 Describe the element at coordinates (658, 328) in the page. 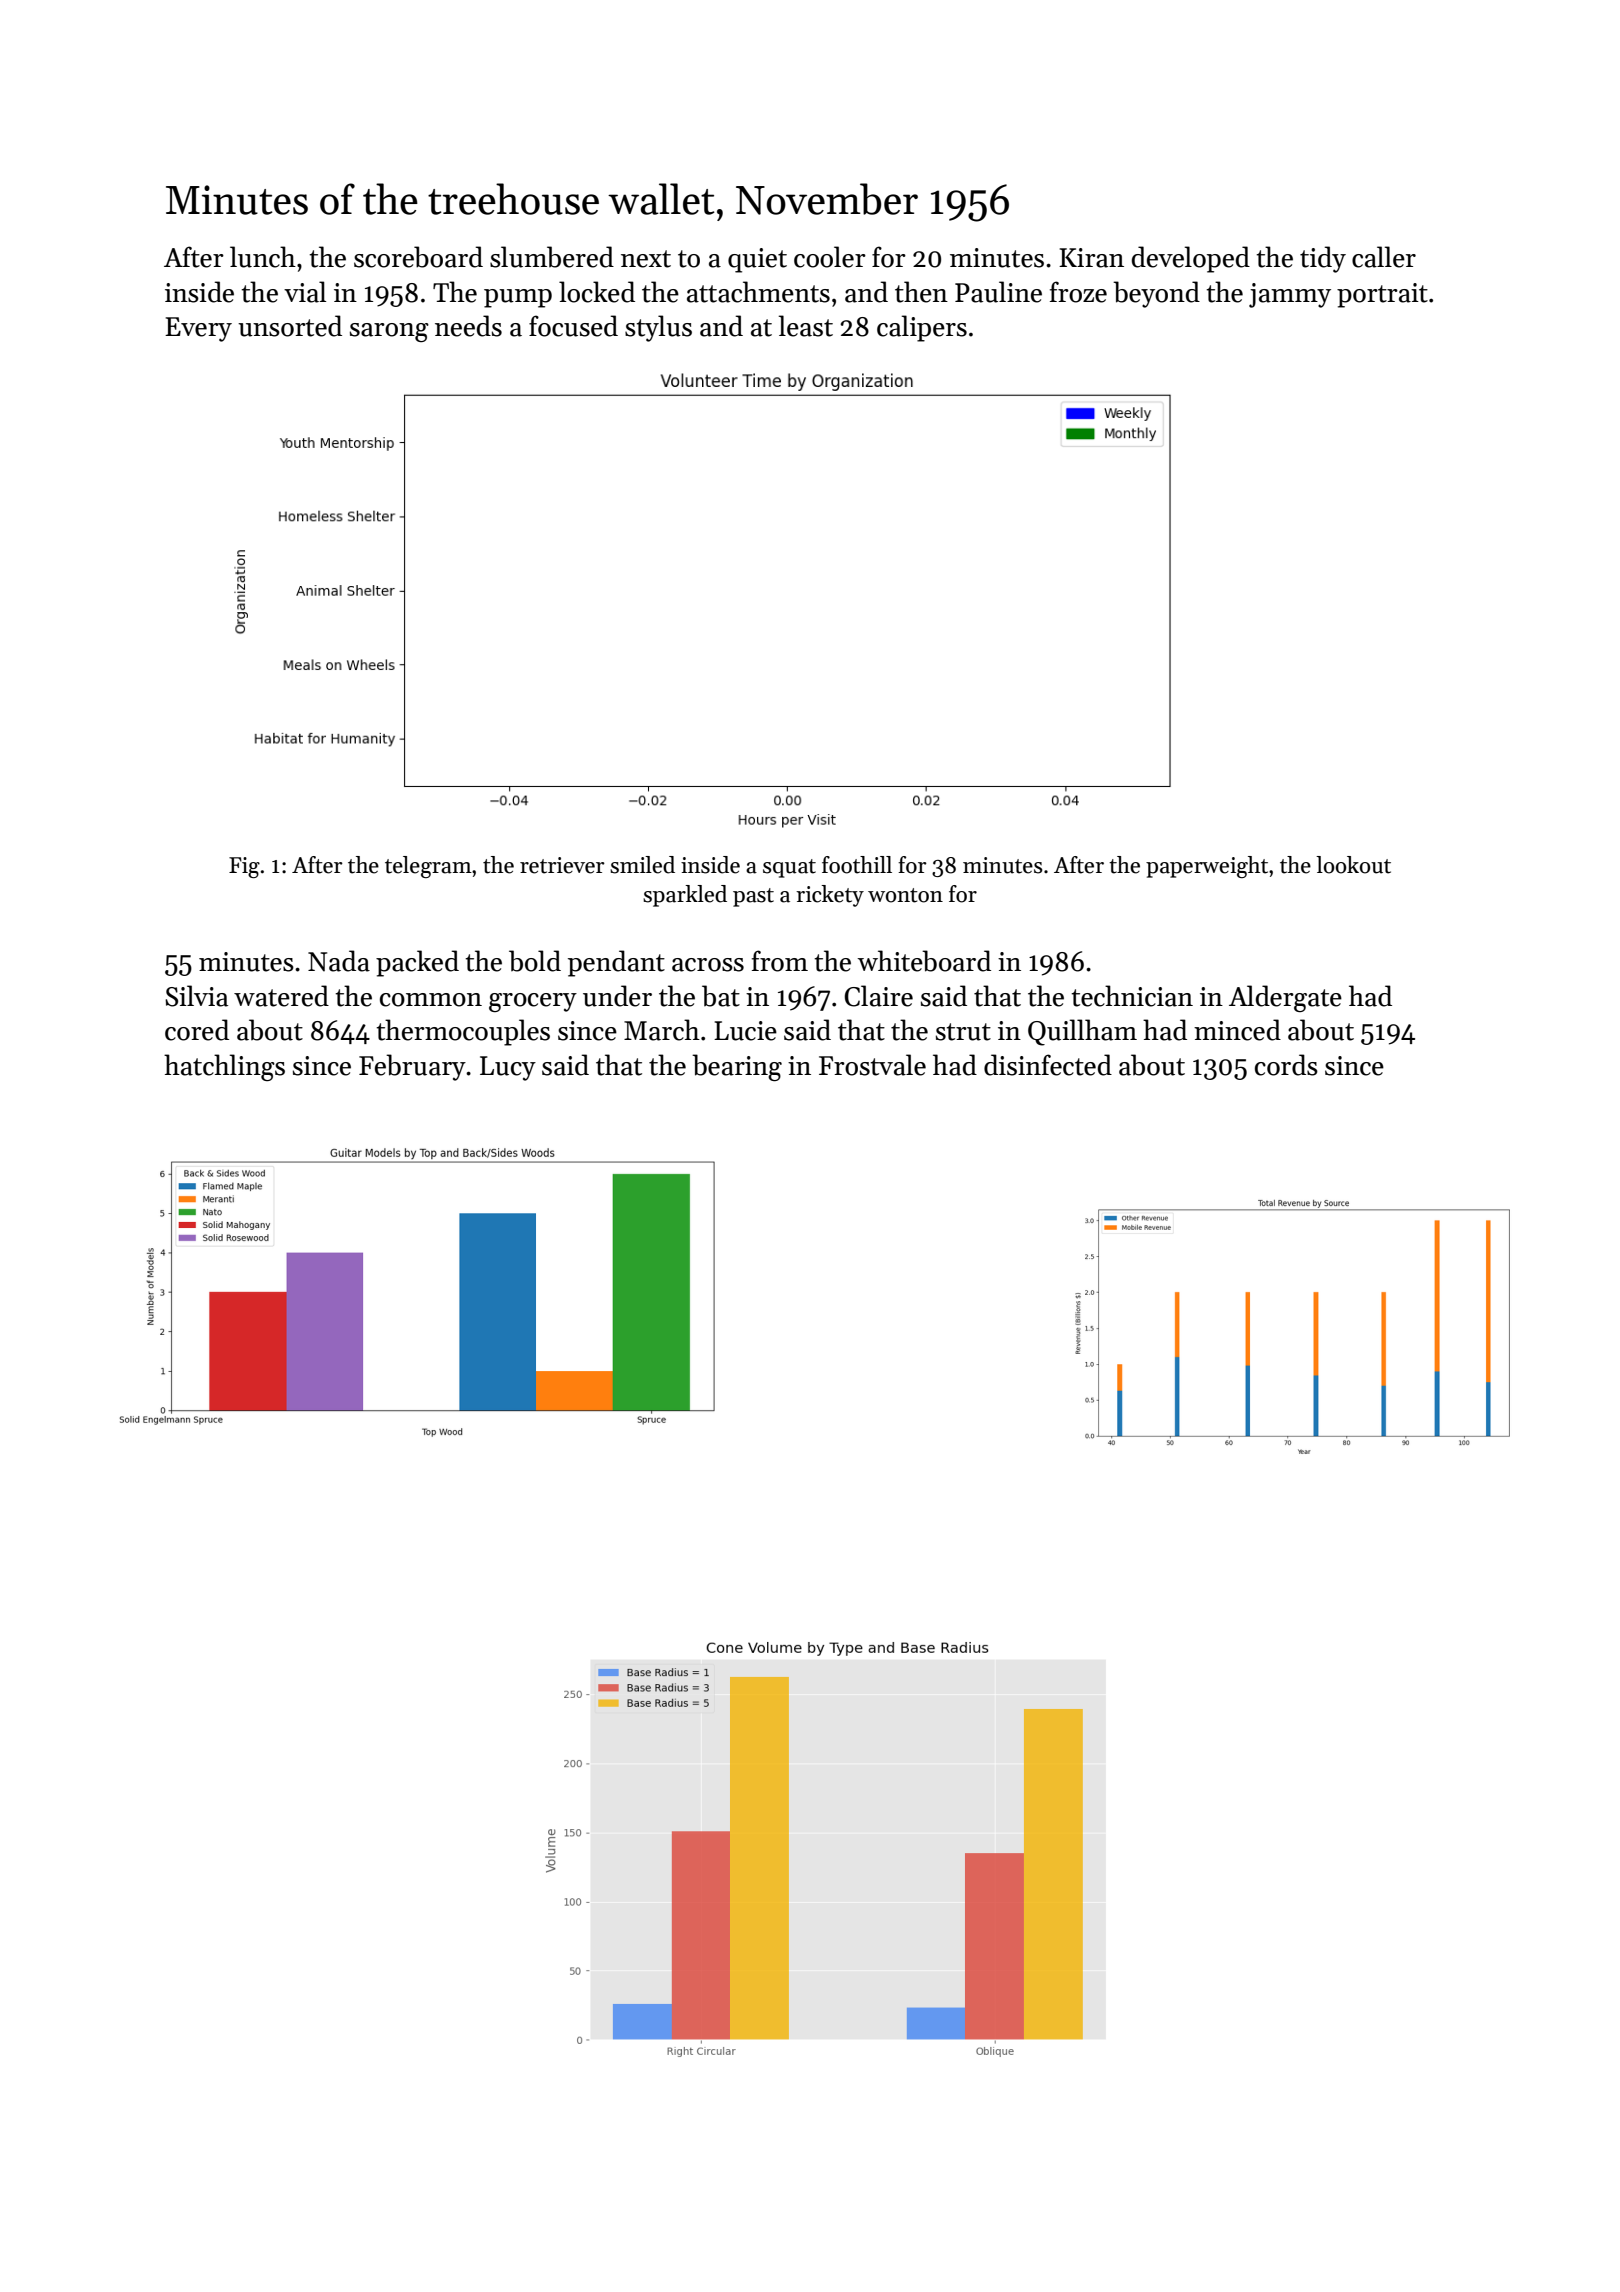

I see `stylus` at that location.
